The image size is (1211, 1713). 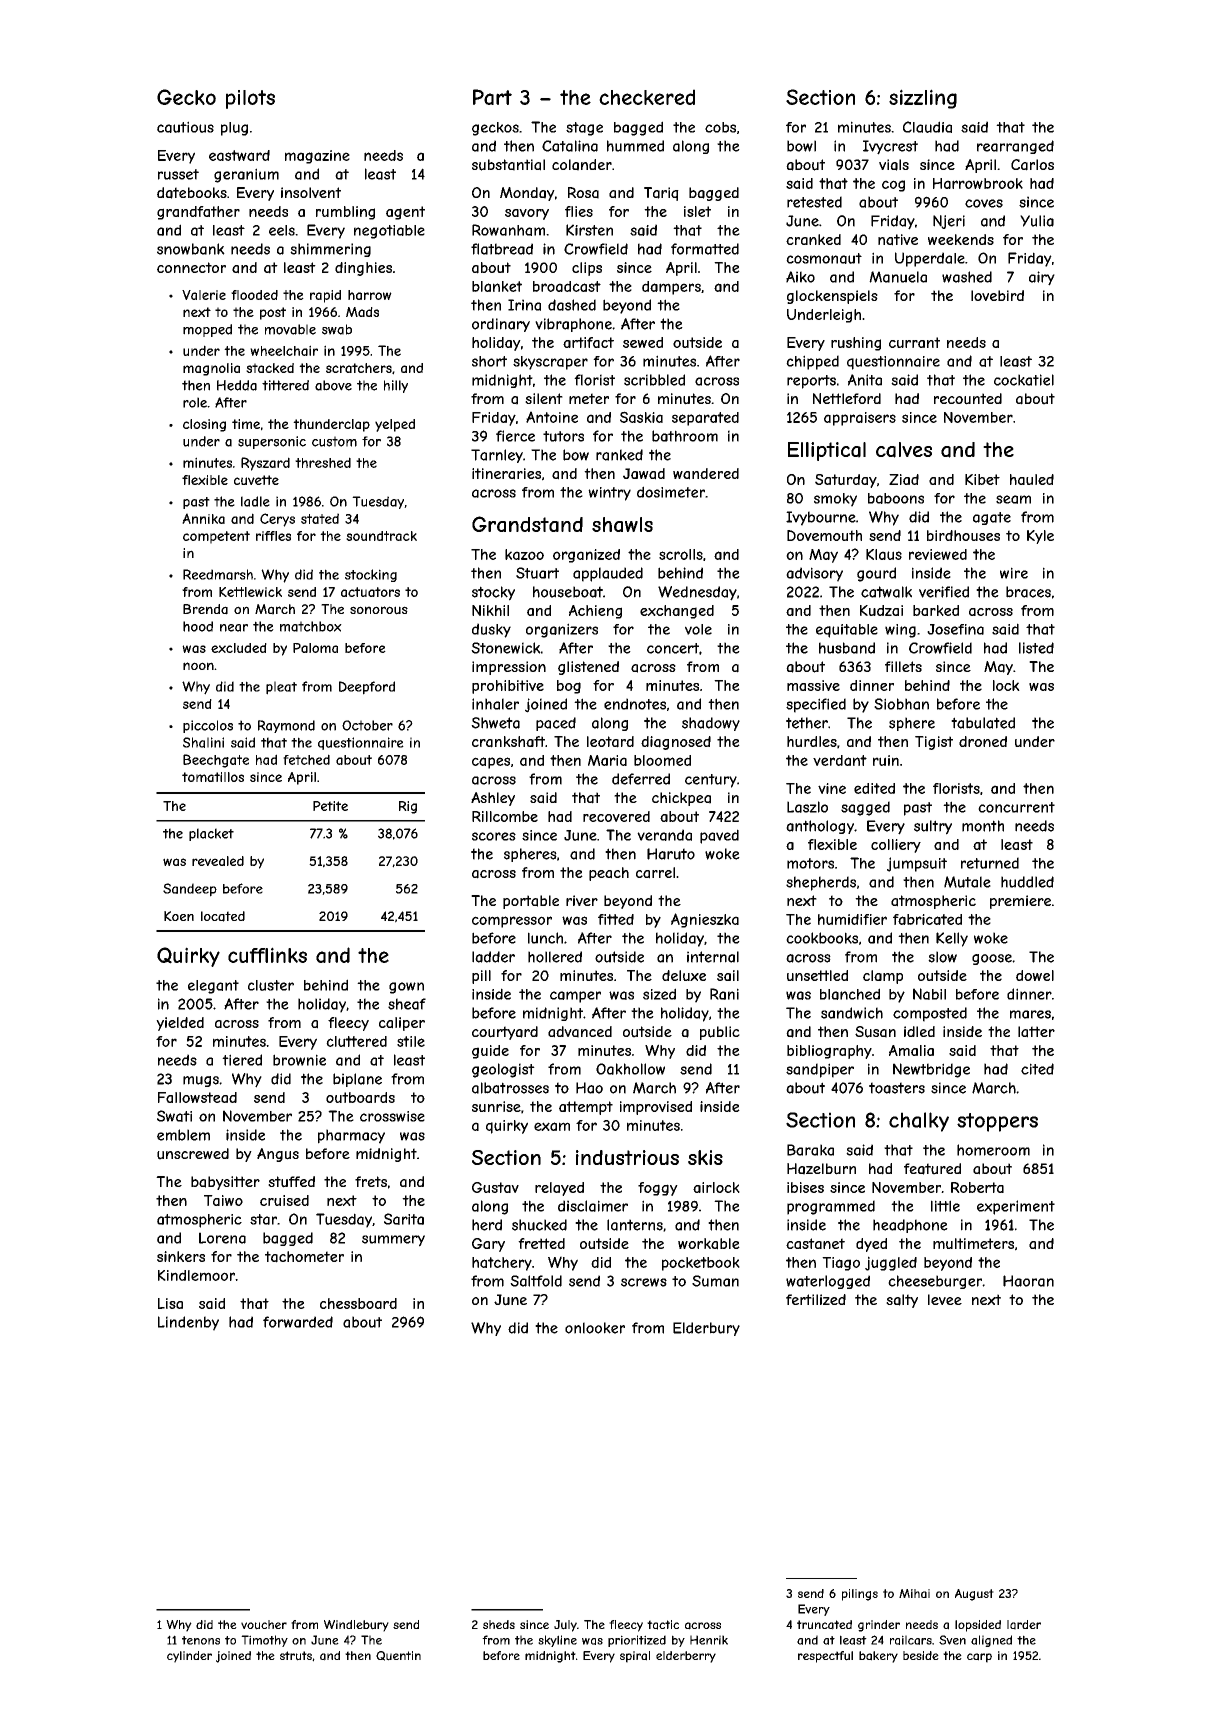 What do you see at coordinates (264, 1641) in the document?
I see `Timothy` at bounding box center [264, 1641].
